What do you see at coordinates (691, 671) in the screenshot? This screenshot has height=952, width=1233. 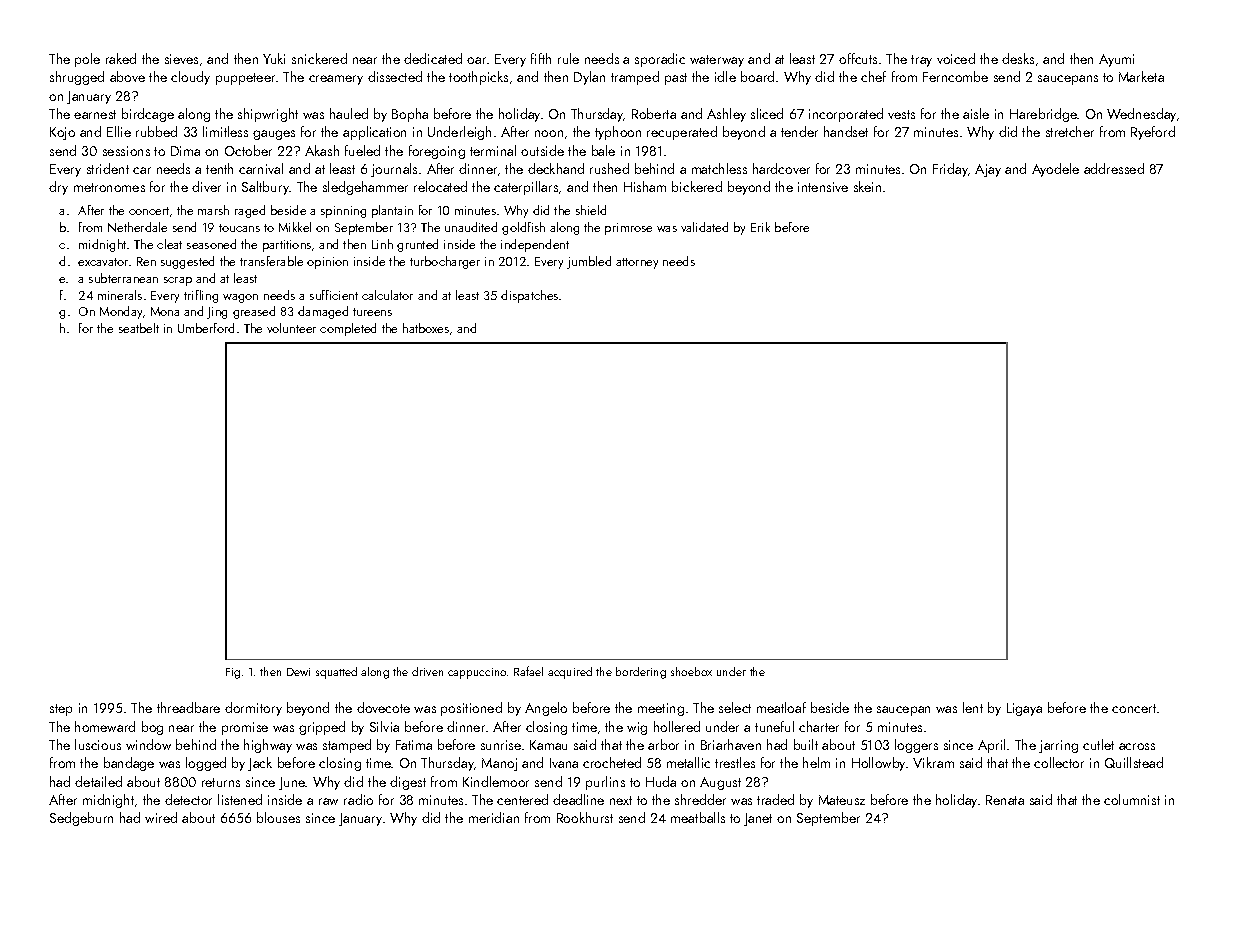 I see `shoebox` at bounding box center [691, 671].
